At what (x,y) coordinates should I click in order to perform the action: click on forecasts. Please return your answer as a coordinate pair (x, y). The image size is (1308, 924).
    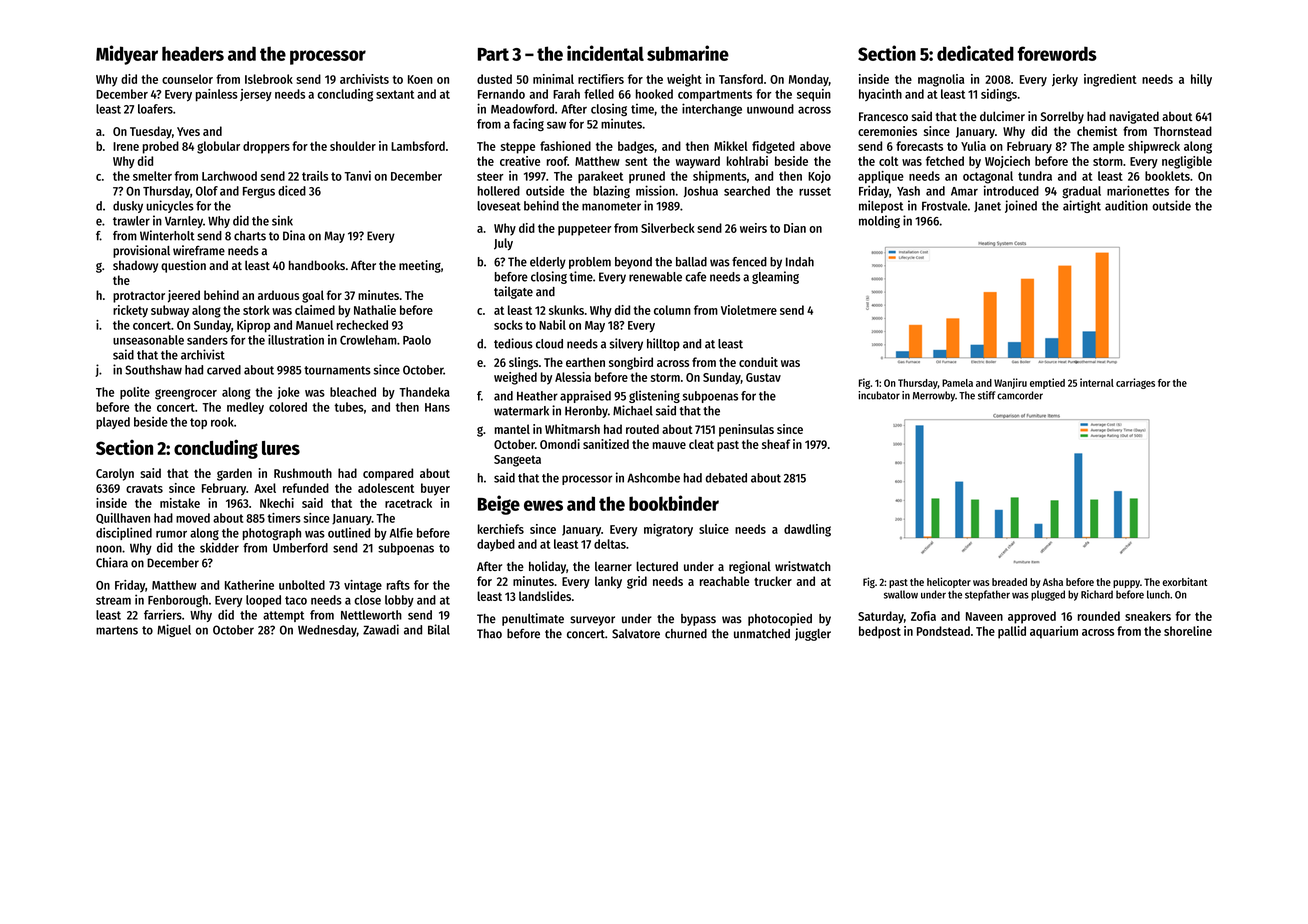
    Looking at the image, I should click on (919, 146).
